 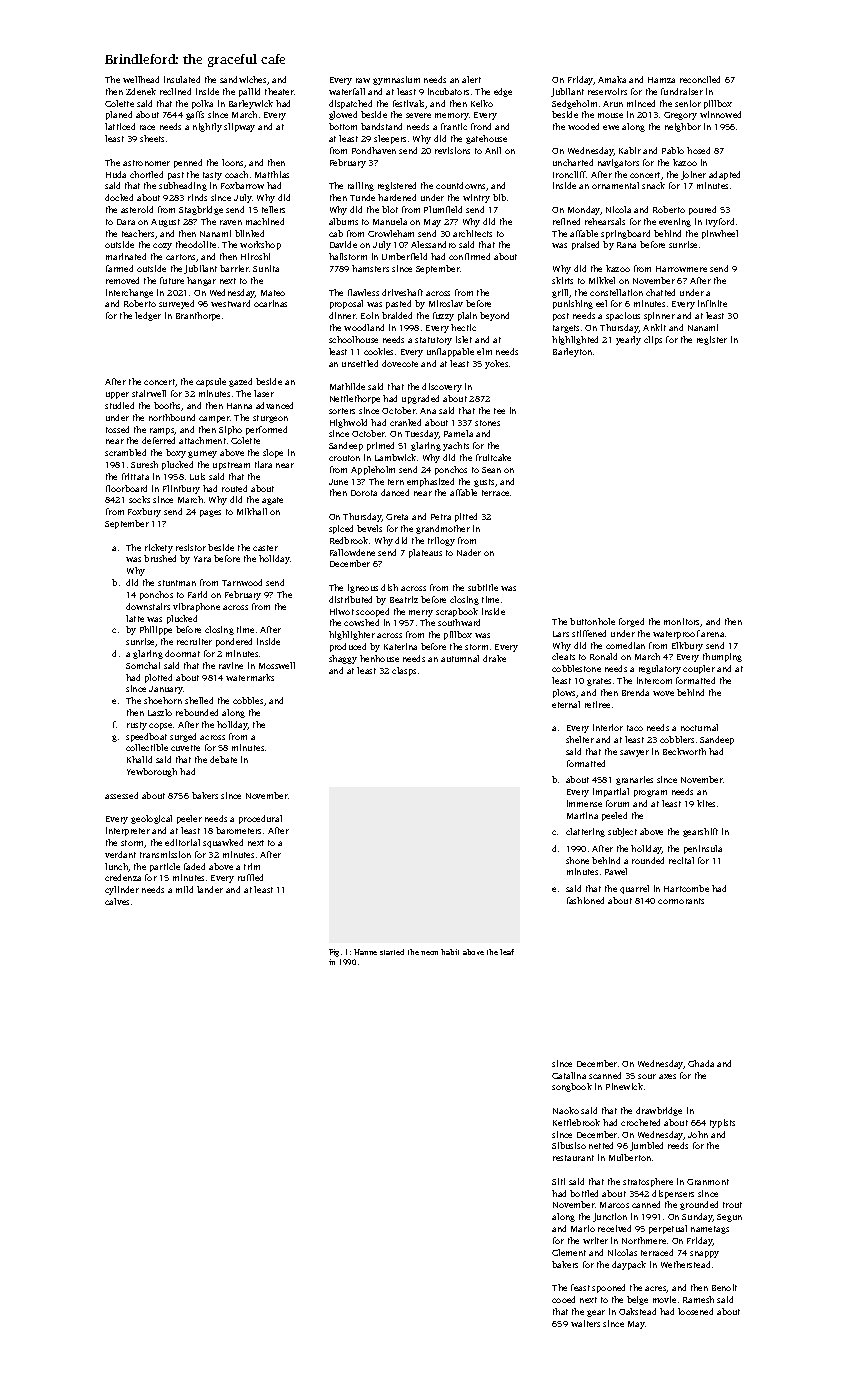 I want to click on Amaka, so click(x=612, y=79).
